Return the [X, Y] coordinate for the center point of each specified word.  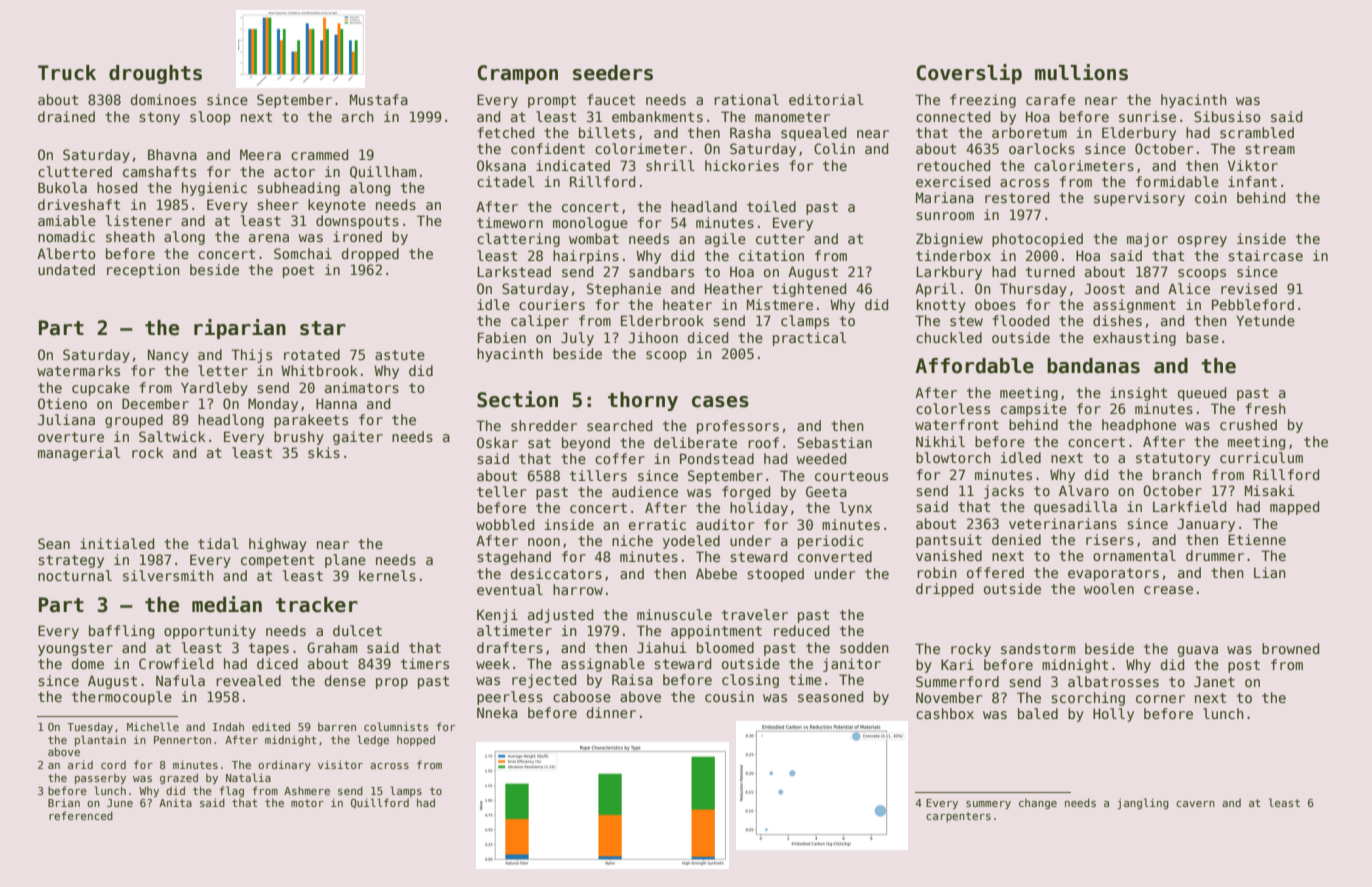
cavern [1195, 804]
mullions [1081, 72]
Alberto [66, 253]
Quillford [380, 803]
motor [307, 803]
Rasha [750, 132]
